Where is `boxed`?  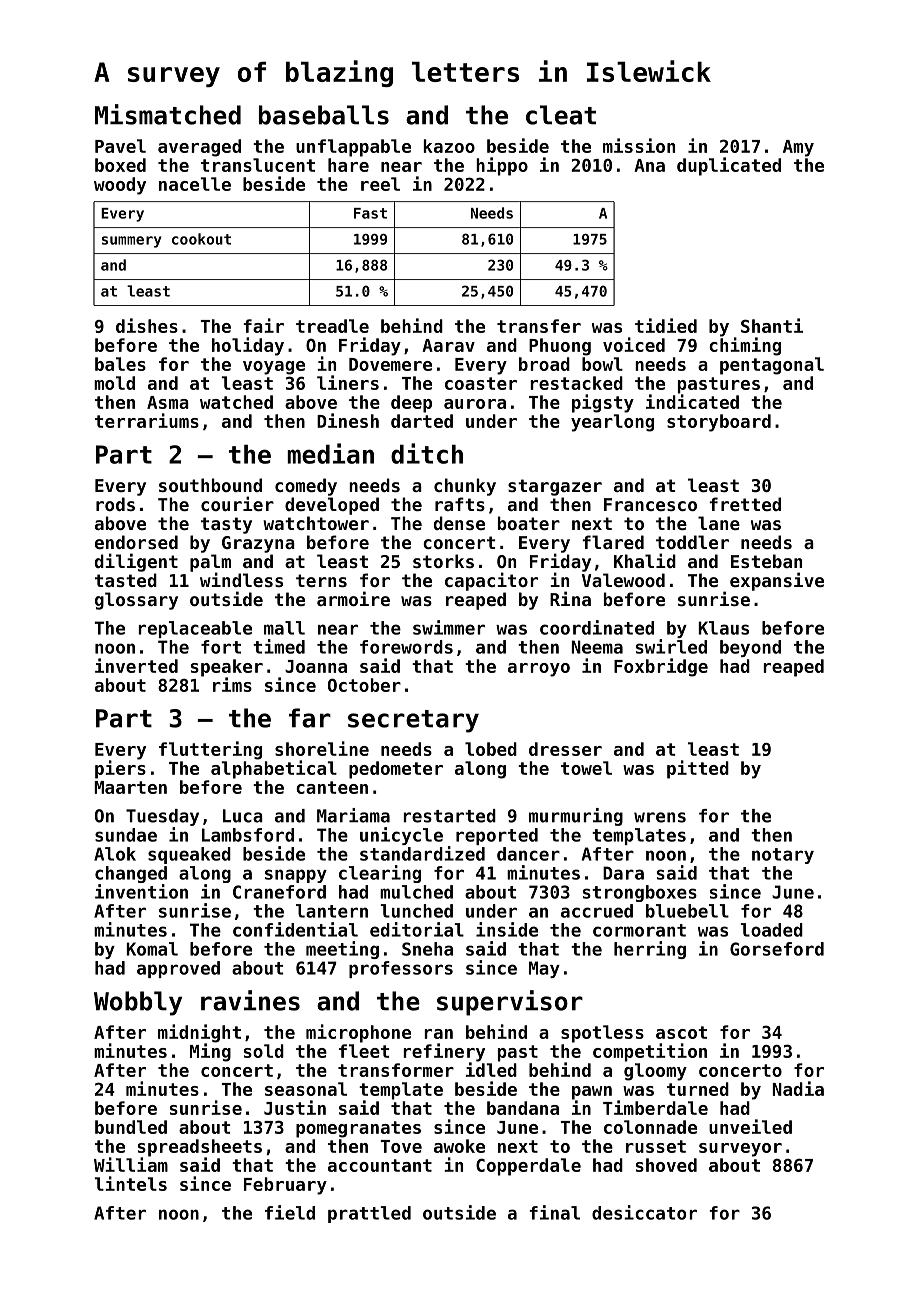
boxed is located at coordinates (120, 165).
